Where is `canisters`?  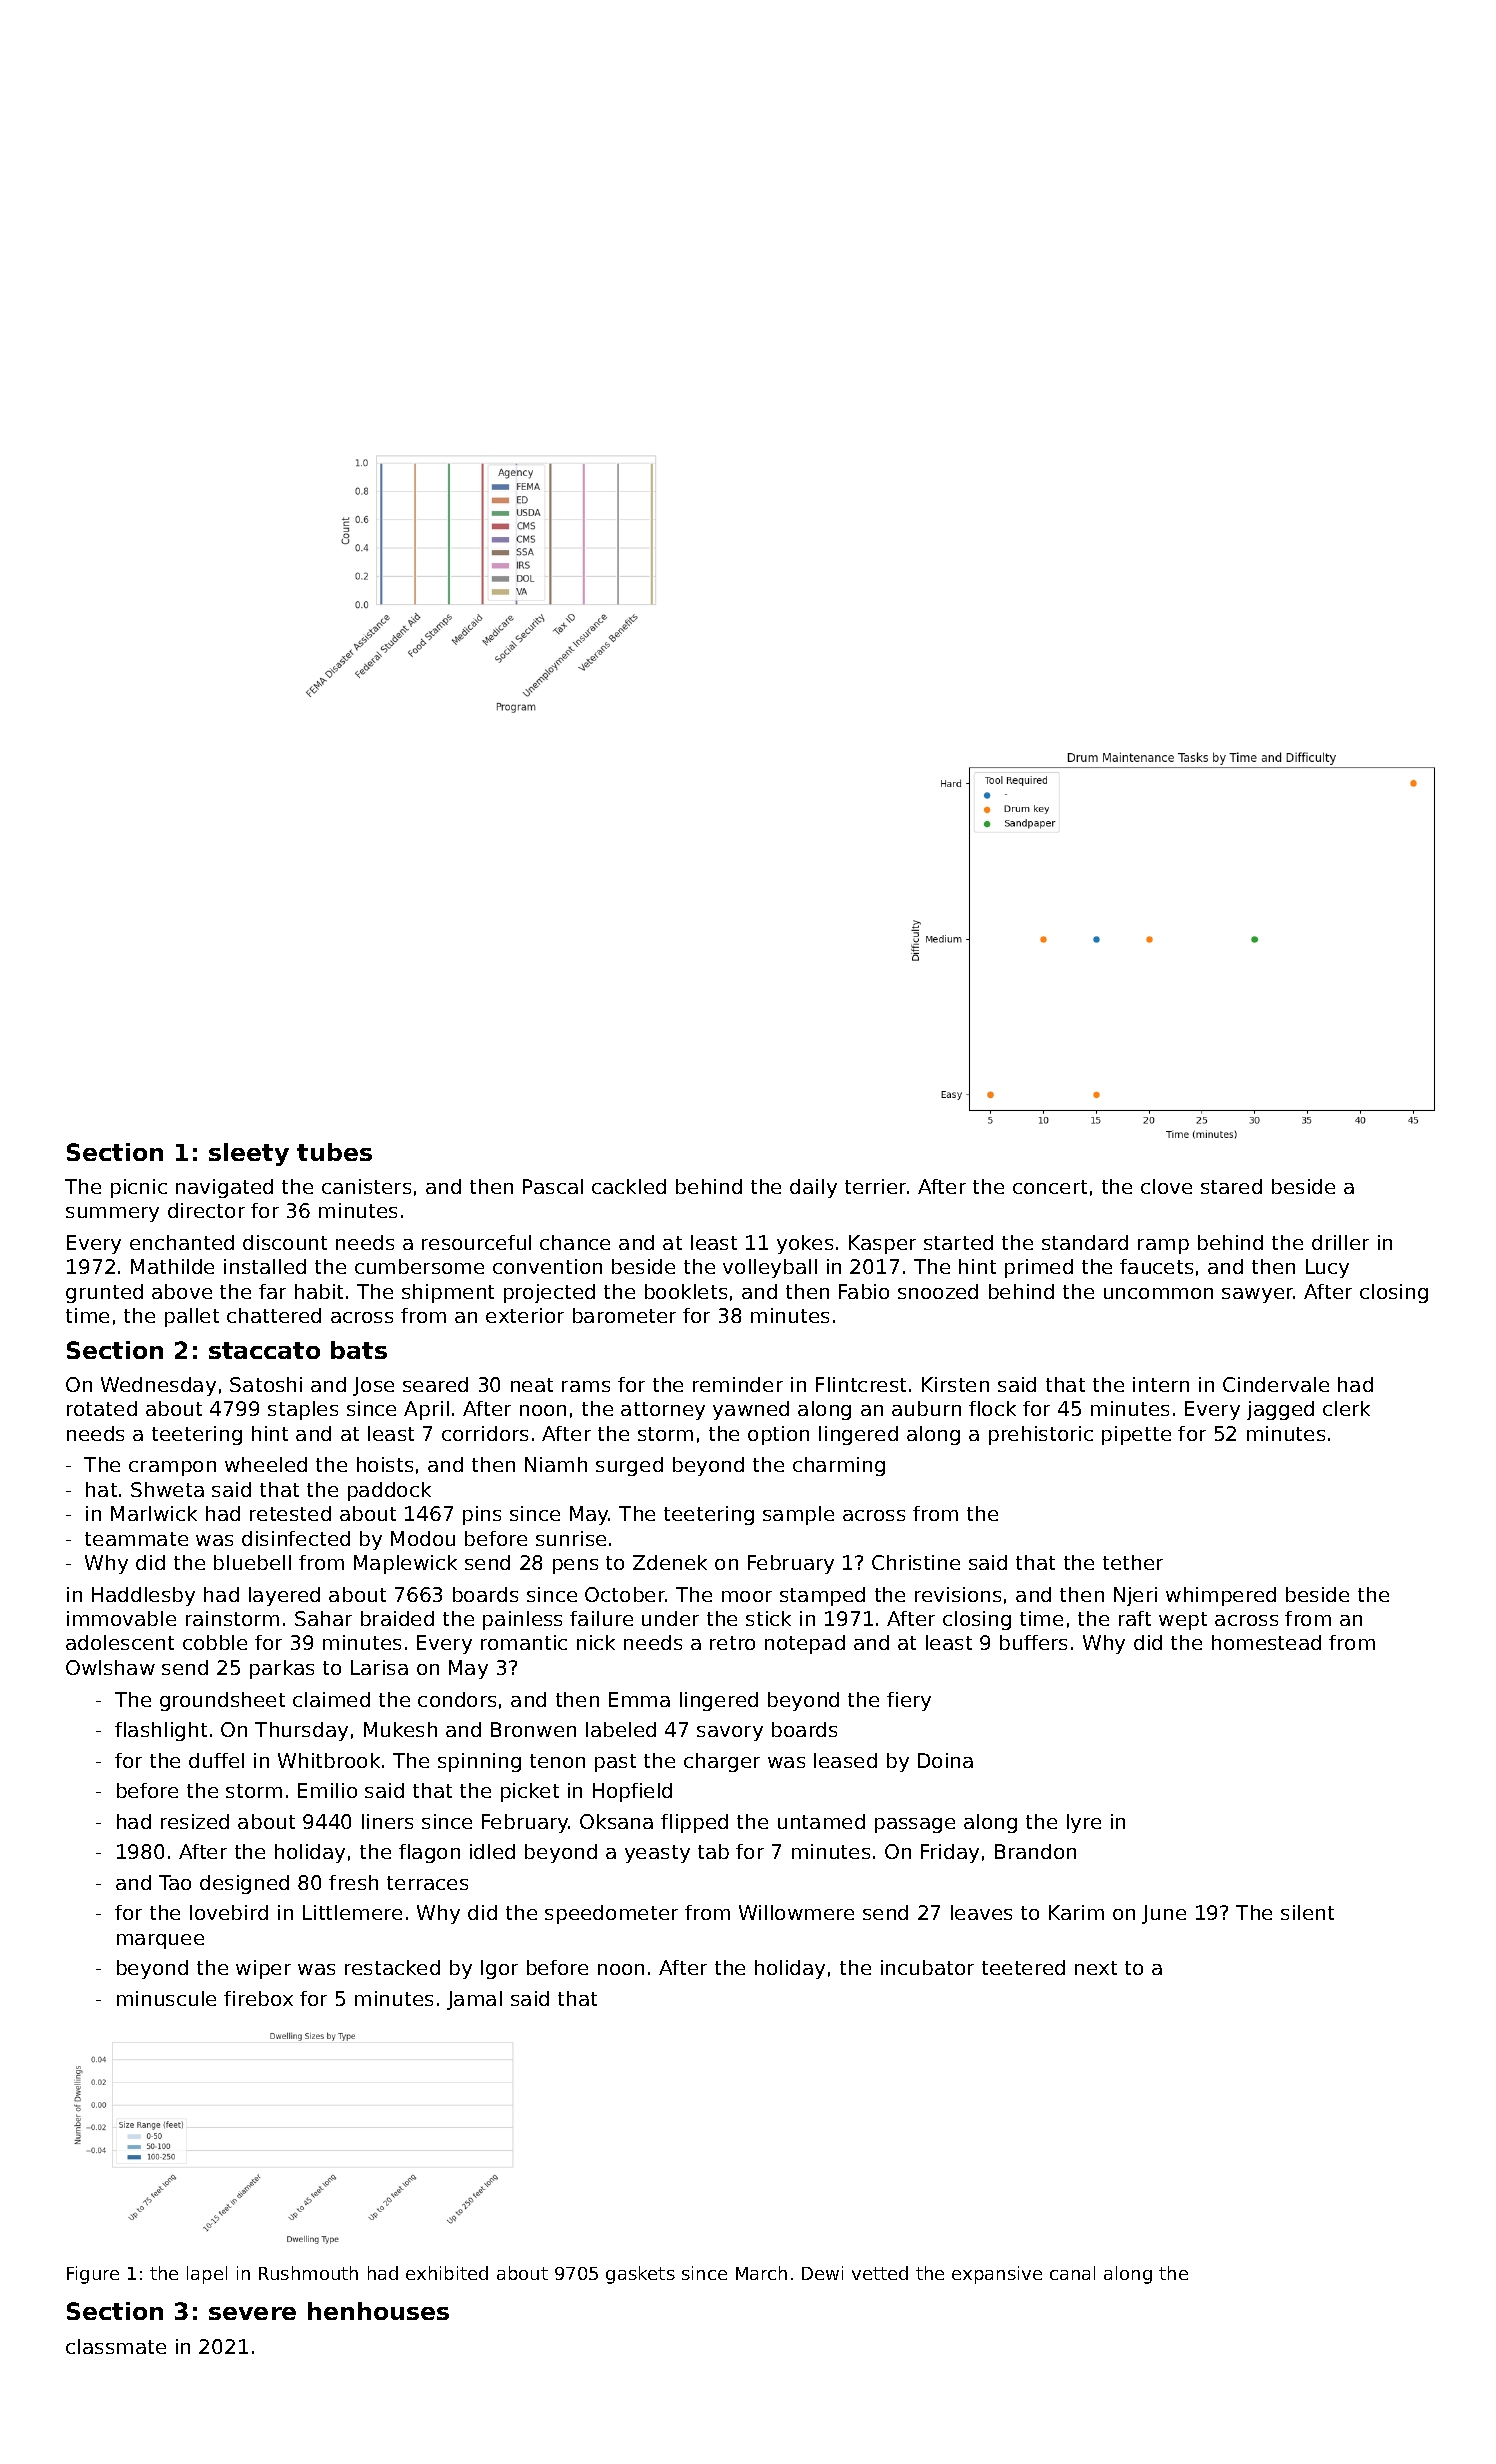 canisters is located at coordinates (366, 1186).
